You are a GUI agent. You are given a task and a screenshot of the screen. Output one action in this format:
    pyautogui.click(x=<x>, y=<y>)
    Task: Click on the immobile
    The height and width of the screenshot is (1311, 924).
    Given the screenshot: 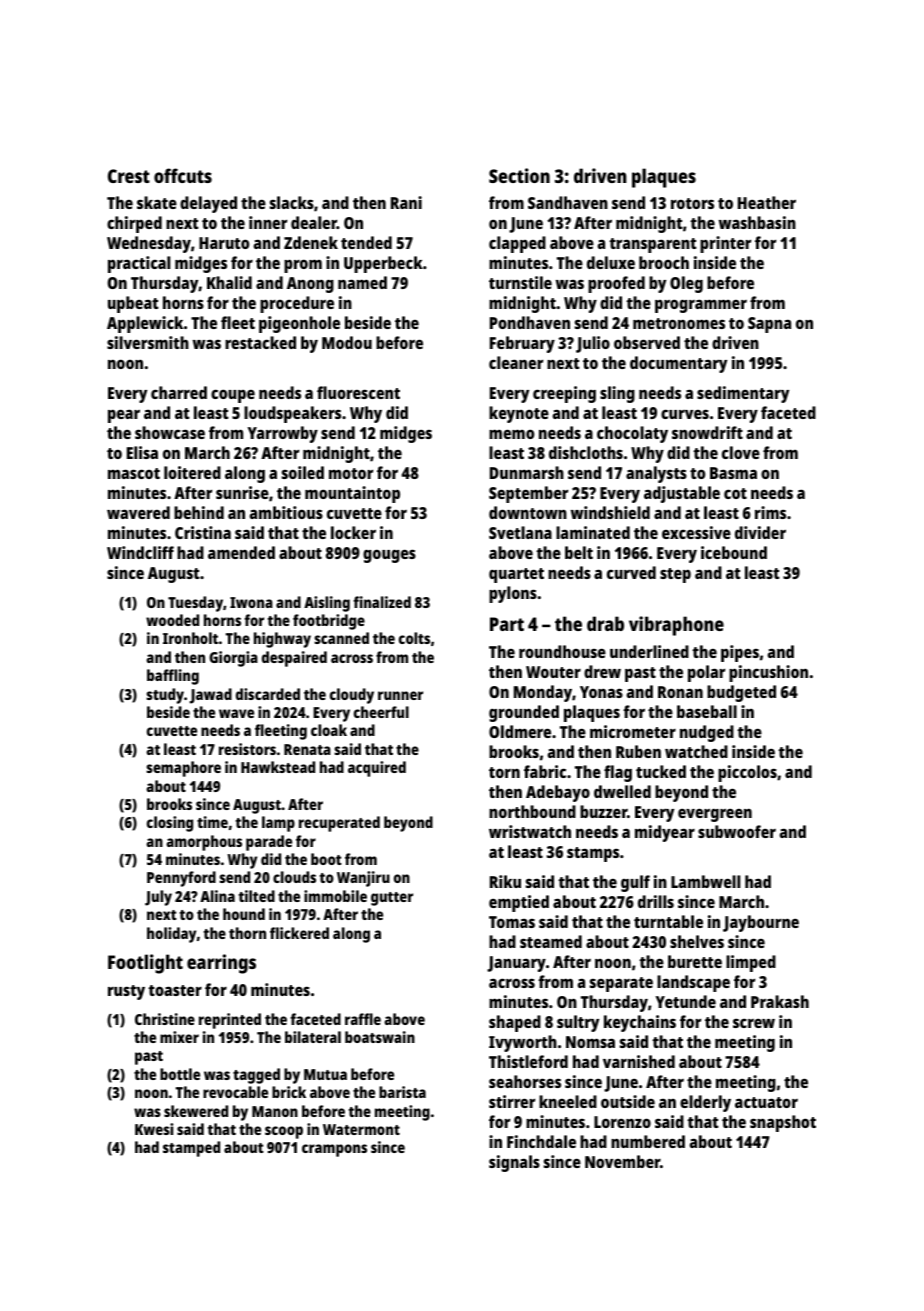 What is the action you would take?
    pyautogui.click(x=335, y=896)
